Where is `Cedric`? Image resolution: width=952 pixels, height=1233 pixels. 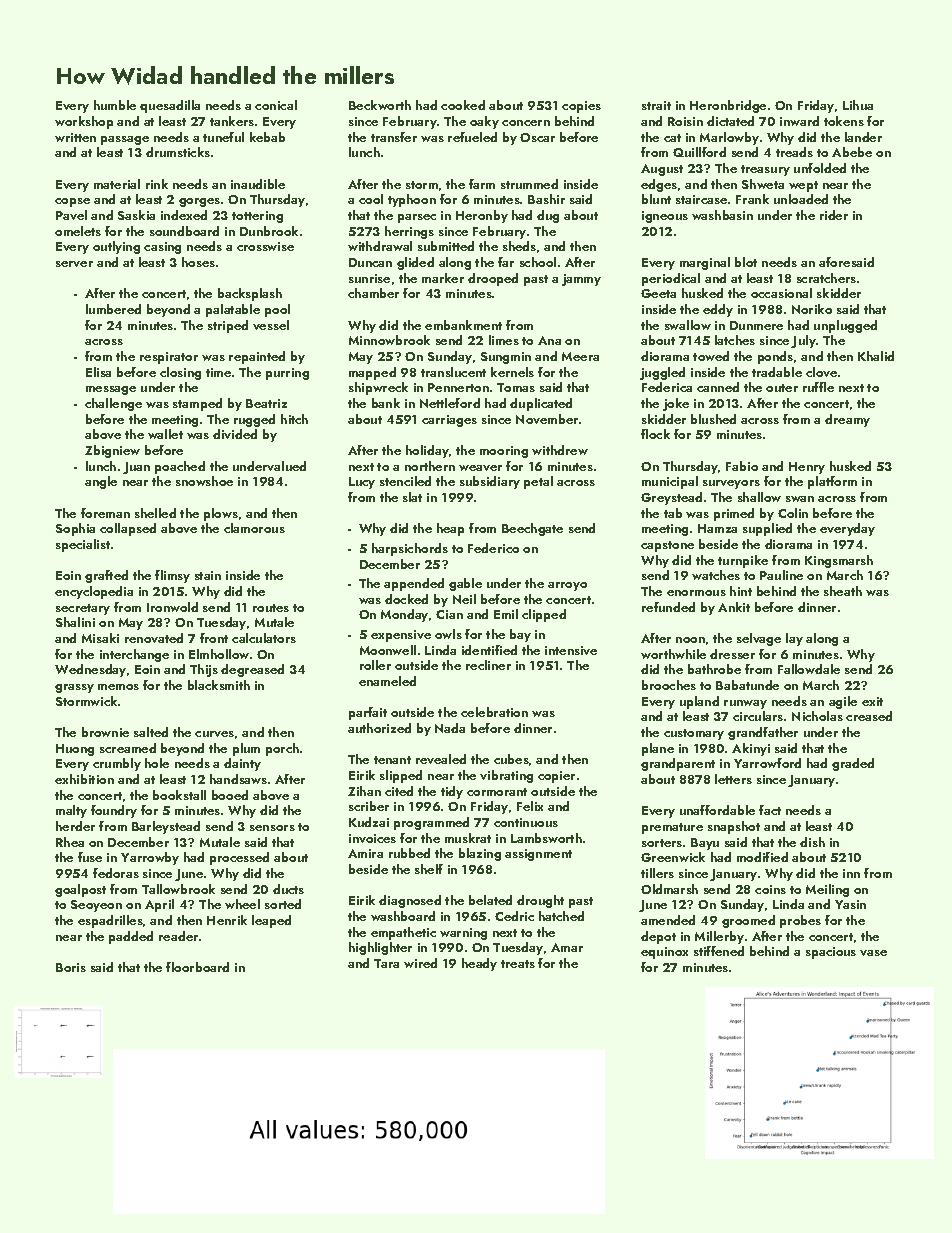 Cedric is located at coordinates (514, 916).
